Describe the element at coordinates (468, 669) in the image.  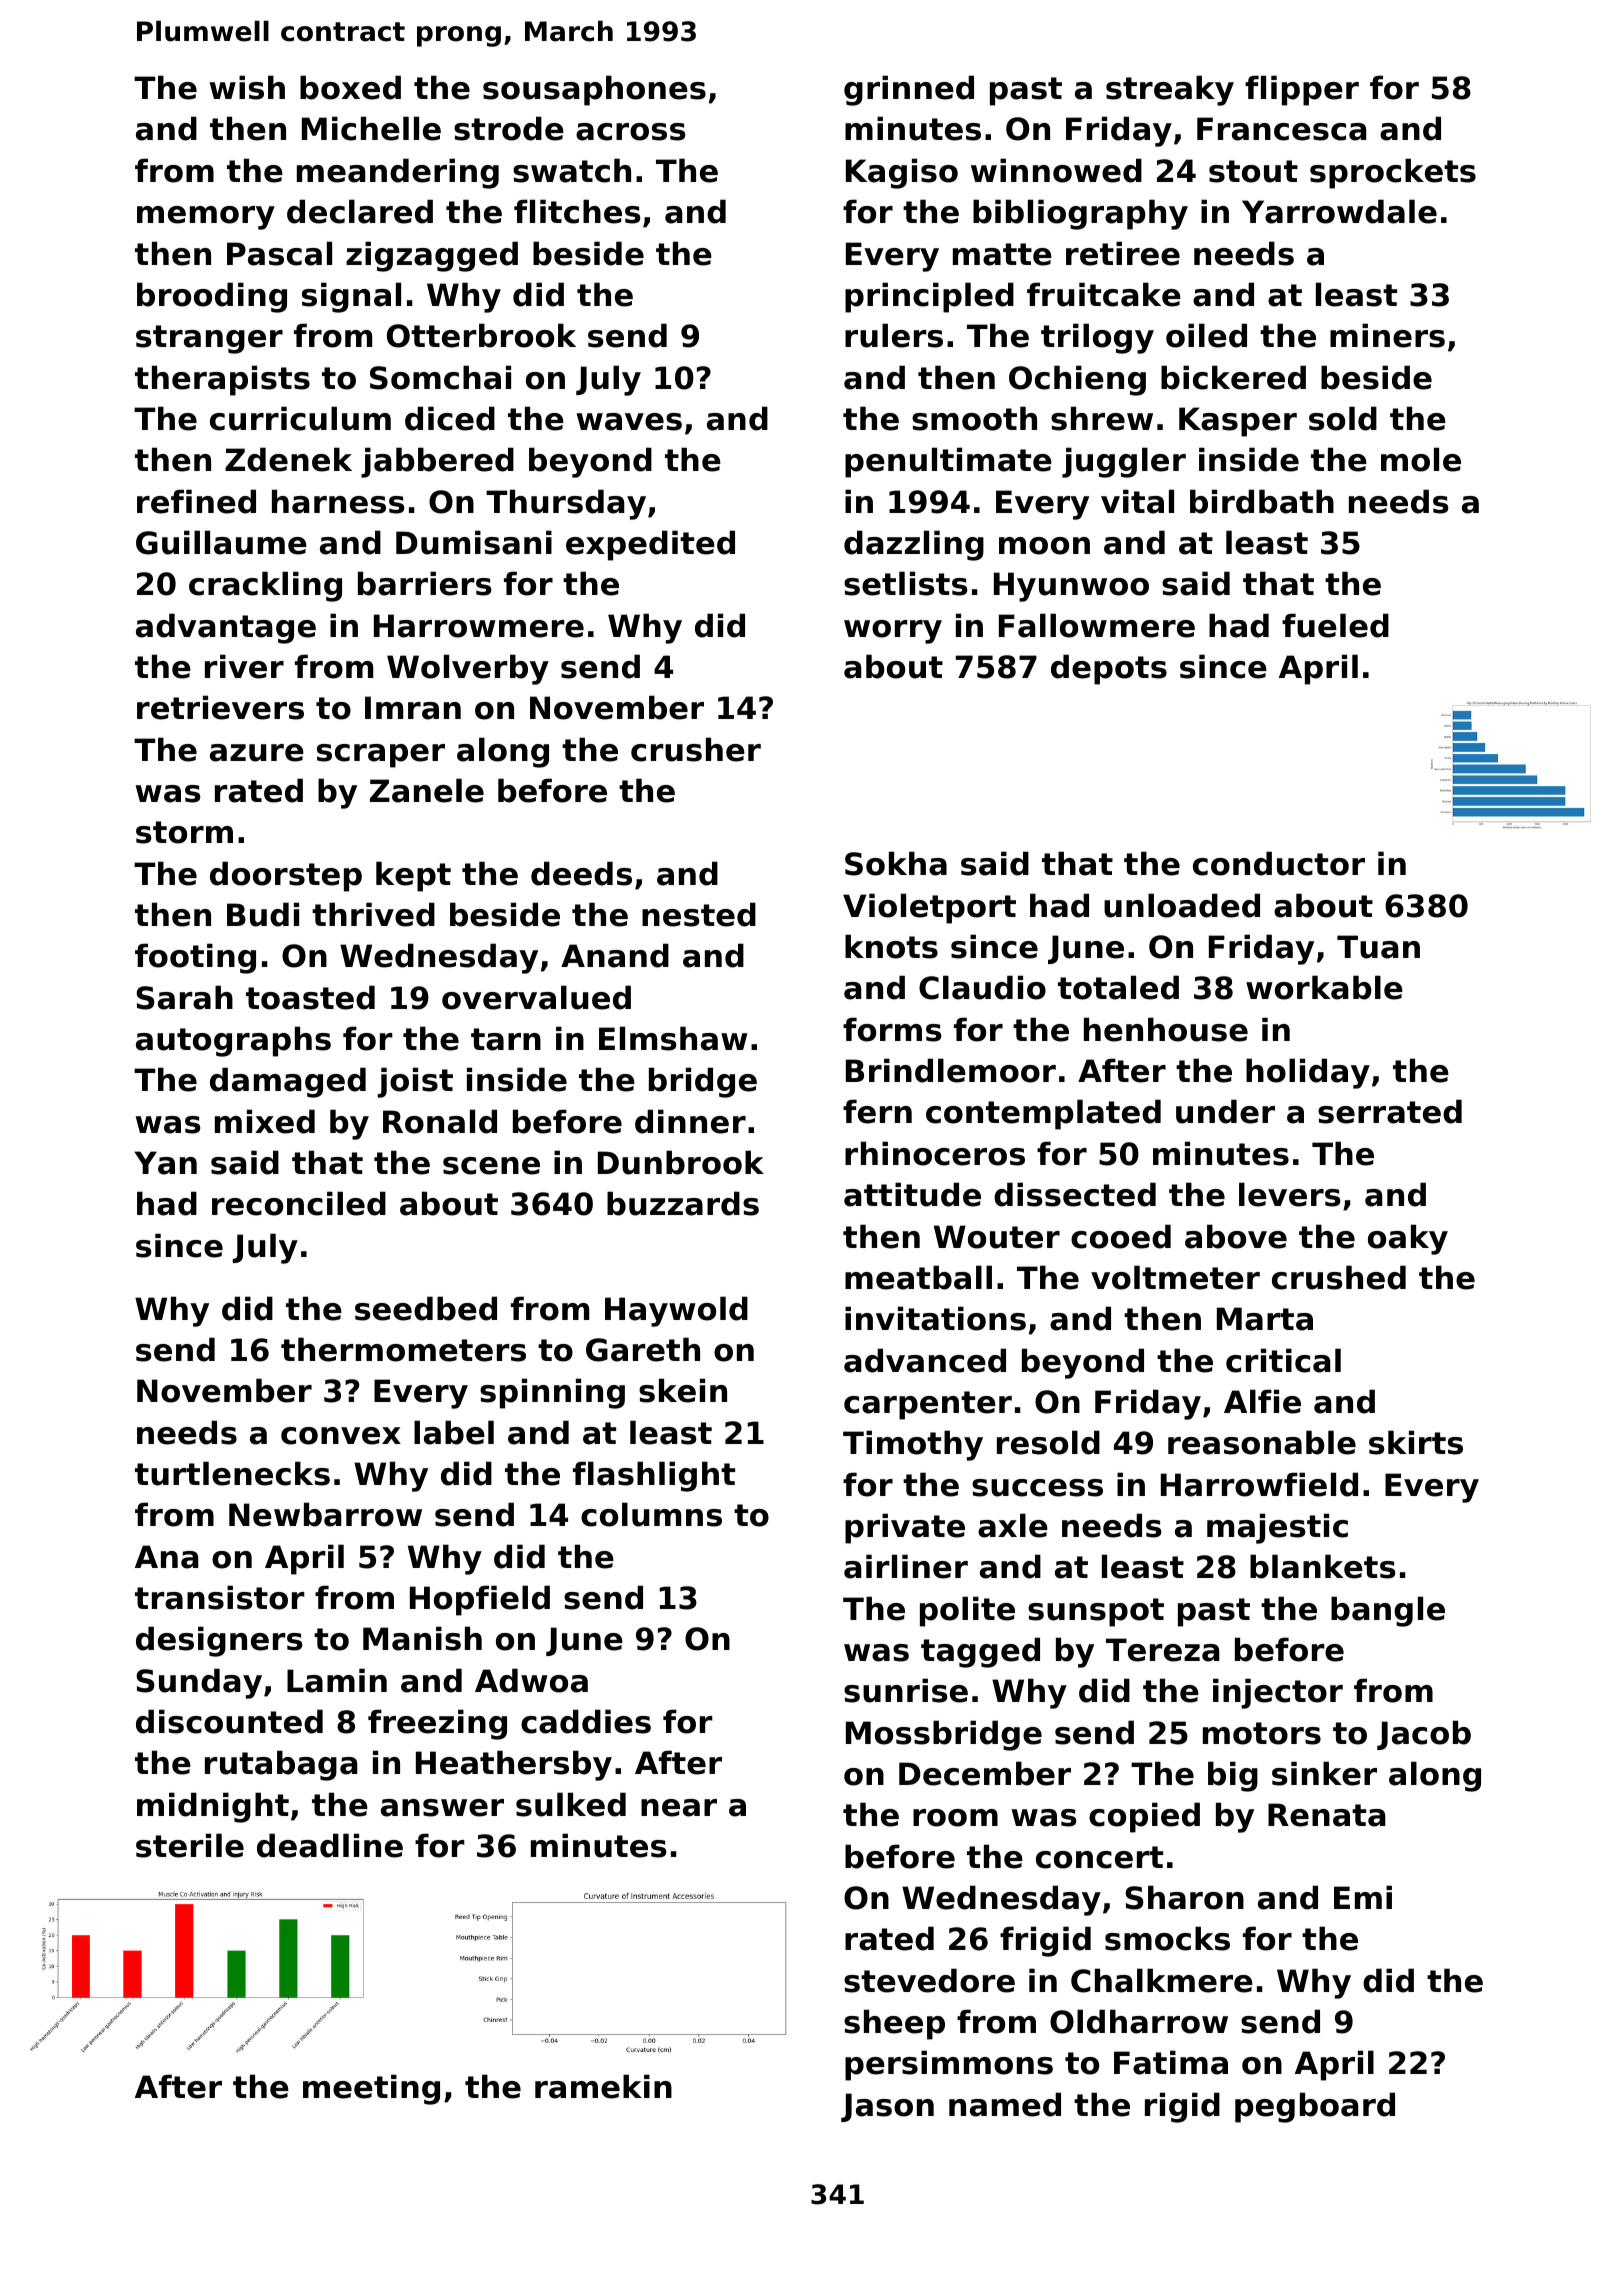
I see `Wolverby` at that location.
